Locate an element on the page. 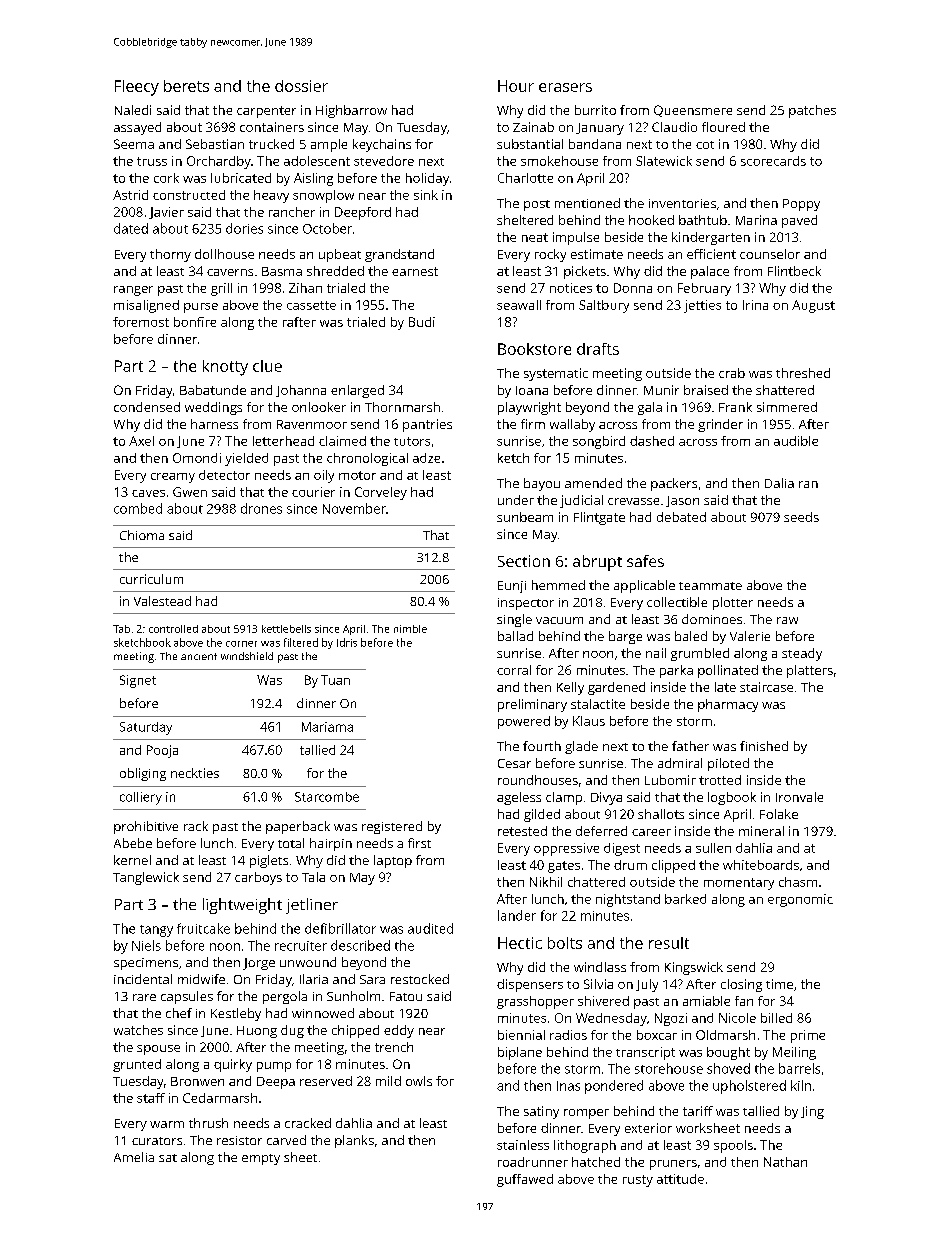  enlarged is located at coordinates (357, 391).
